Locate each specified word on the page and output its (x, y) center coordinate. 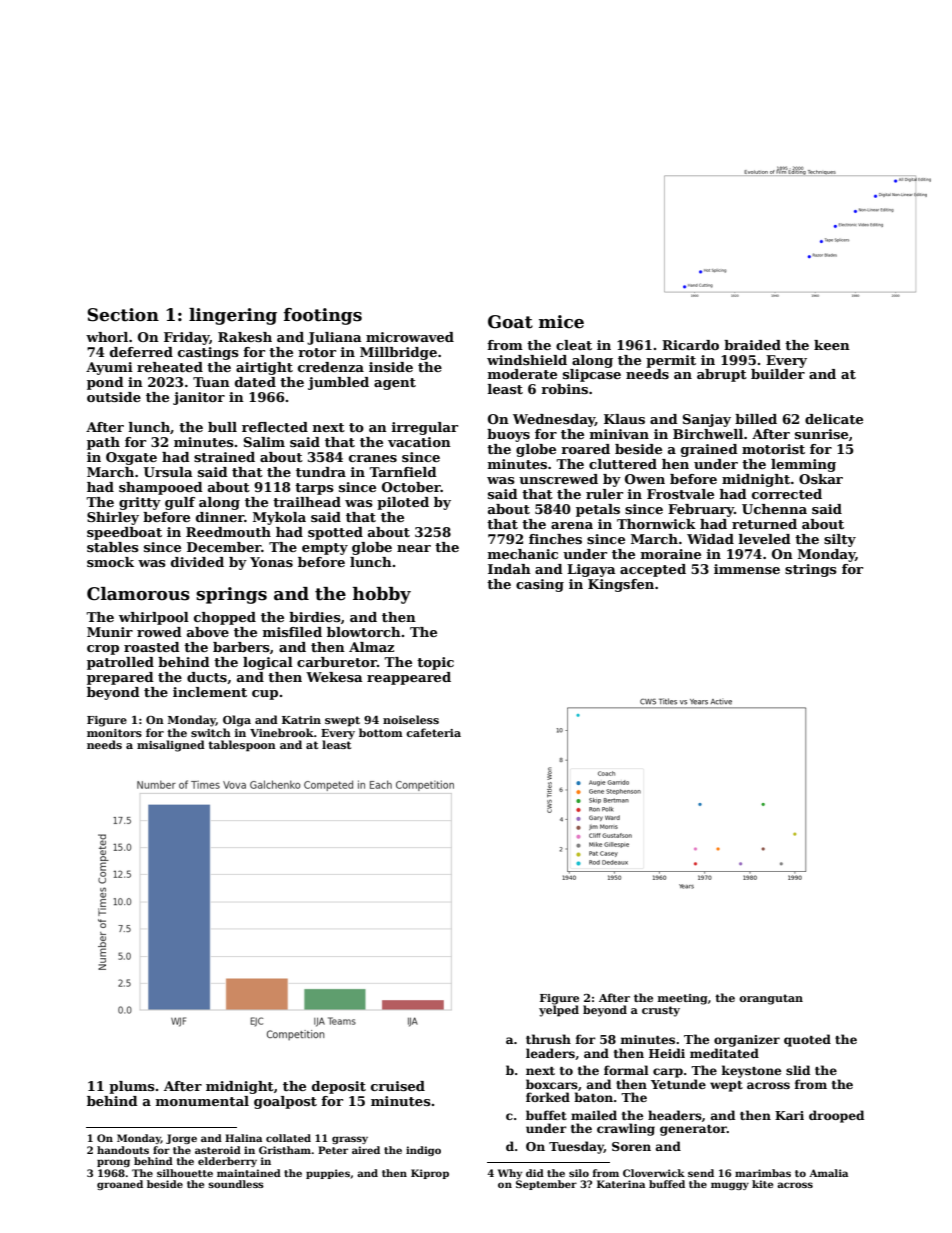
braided (752, 345)
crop (103, 650)
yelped (559, 1011)
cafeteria (433, 732)
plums (132, 1087)
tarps (314, 489)
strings (811, 570)
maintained (249, 1173)
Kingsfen (621, 585)
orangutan (771, 999)
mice (561, 322)
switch (211, 732)
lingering (233, 316)
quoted (807, 1040)
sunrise (821, 434)
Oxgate (131, 458)
